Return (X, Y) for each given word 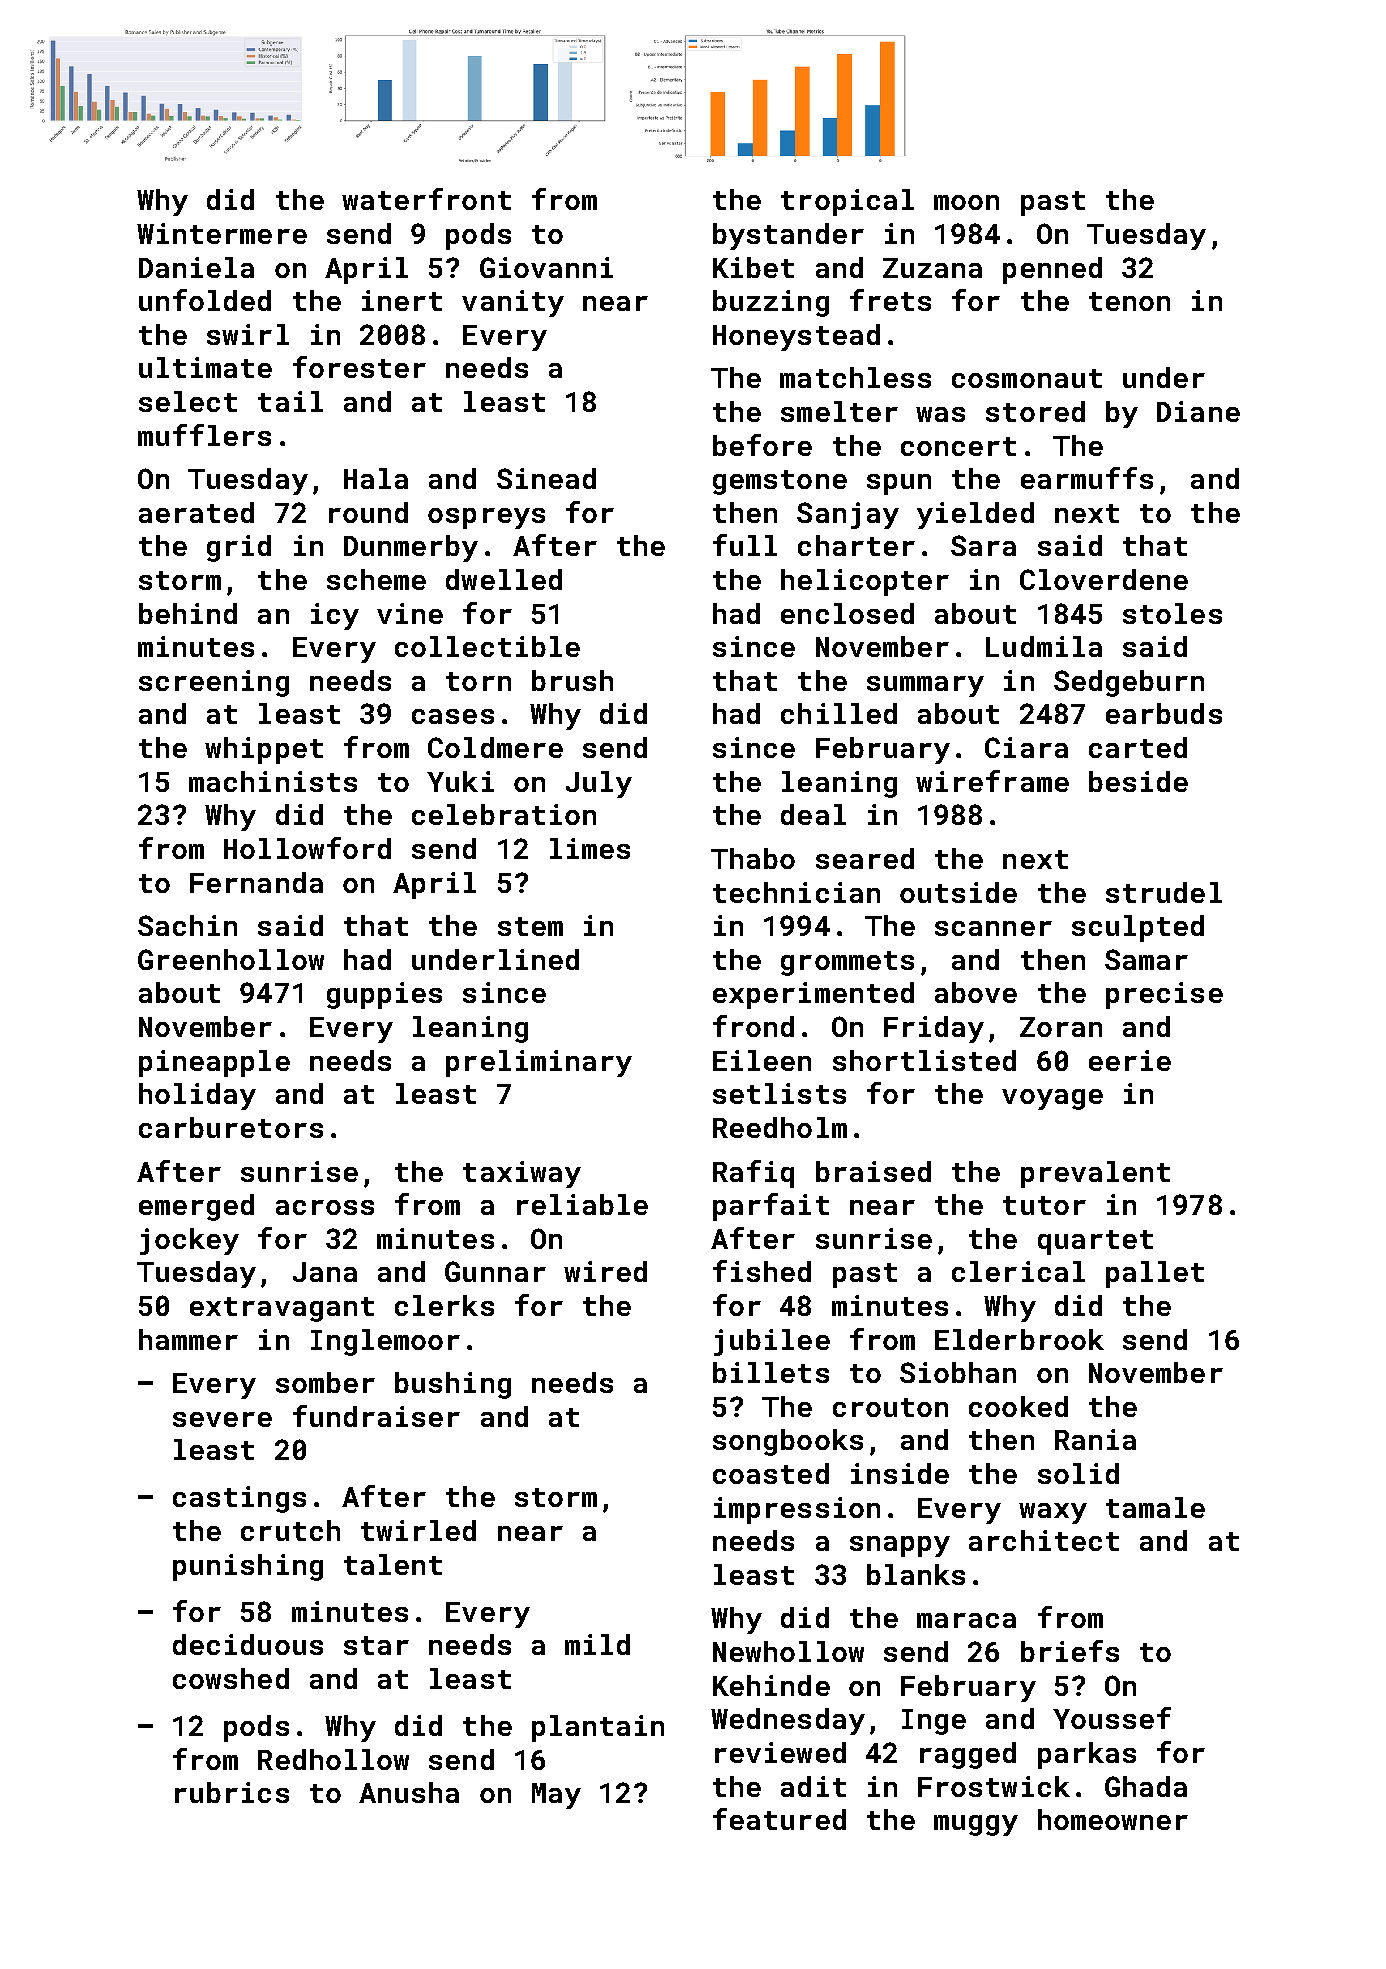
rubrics (232, 1792)
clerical (1018, 1271)
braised (873, 1171)
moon (966, 202)
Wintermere (222, 233)
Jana (325, 1272)
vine (410, 613)
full (745, 545)
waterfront (426, 199)
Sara (983, 545)
